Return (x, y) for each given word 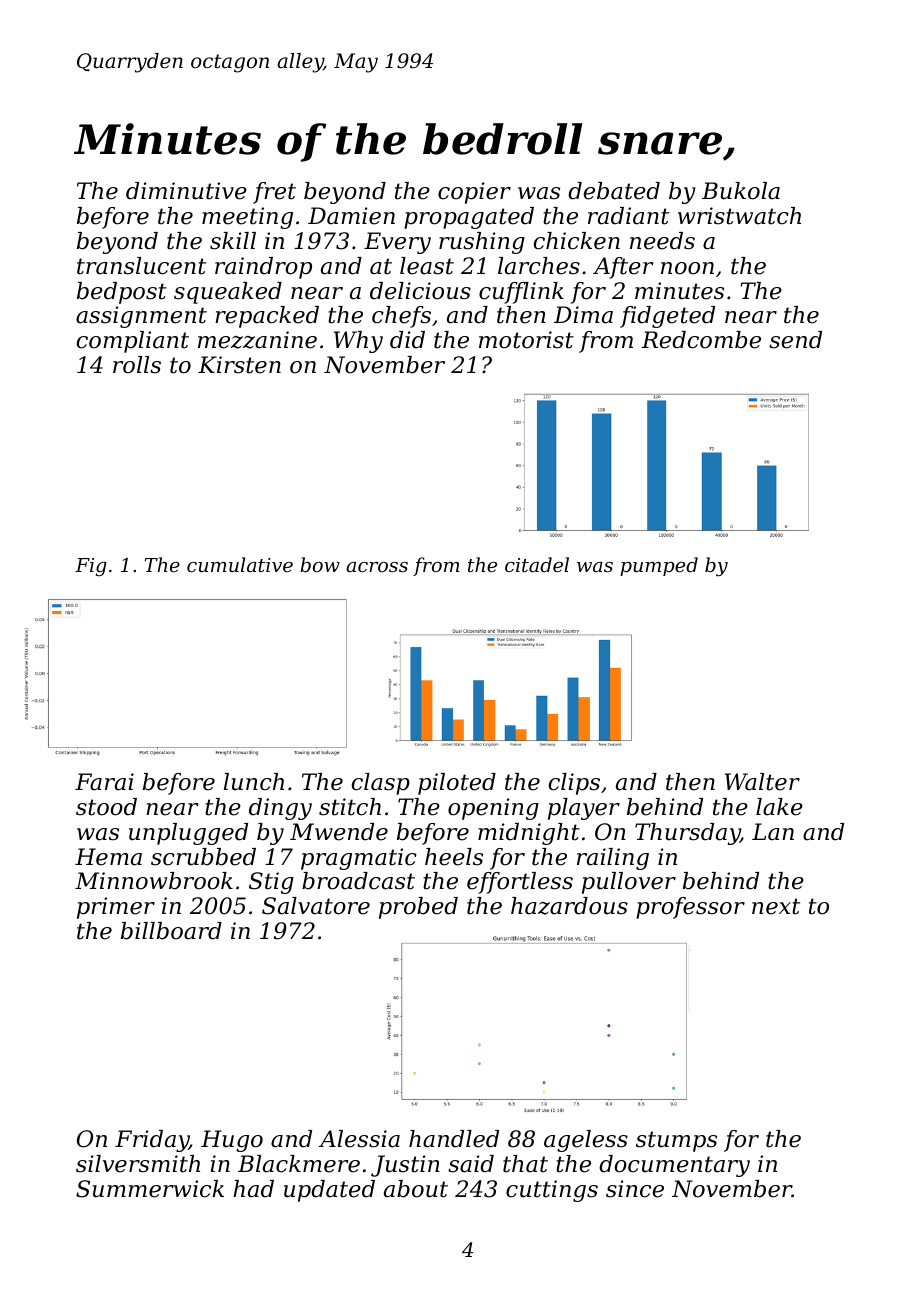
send (795, 340)
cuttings (552, 1191)
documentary (674, 1166)
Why (358, 342)
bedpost (122, 293)
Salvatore (316, 906)
